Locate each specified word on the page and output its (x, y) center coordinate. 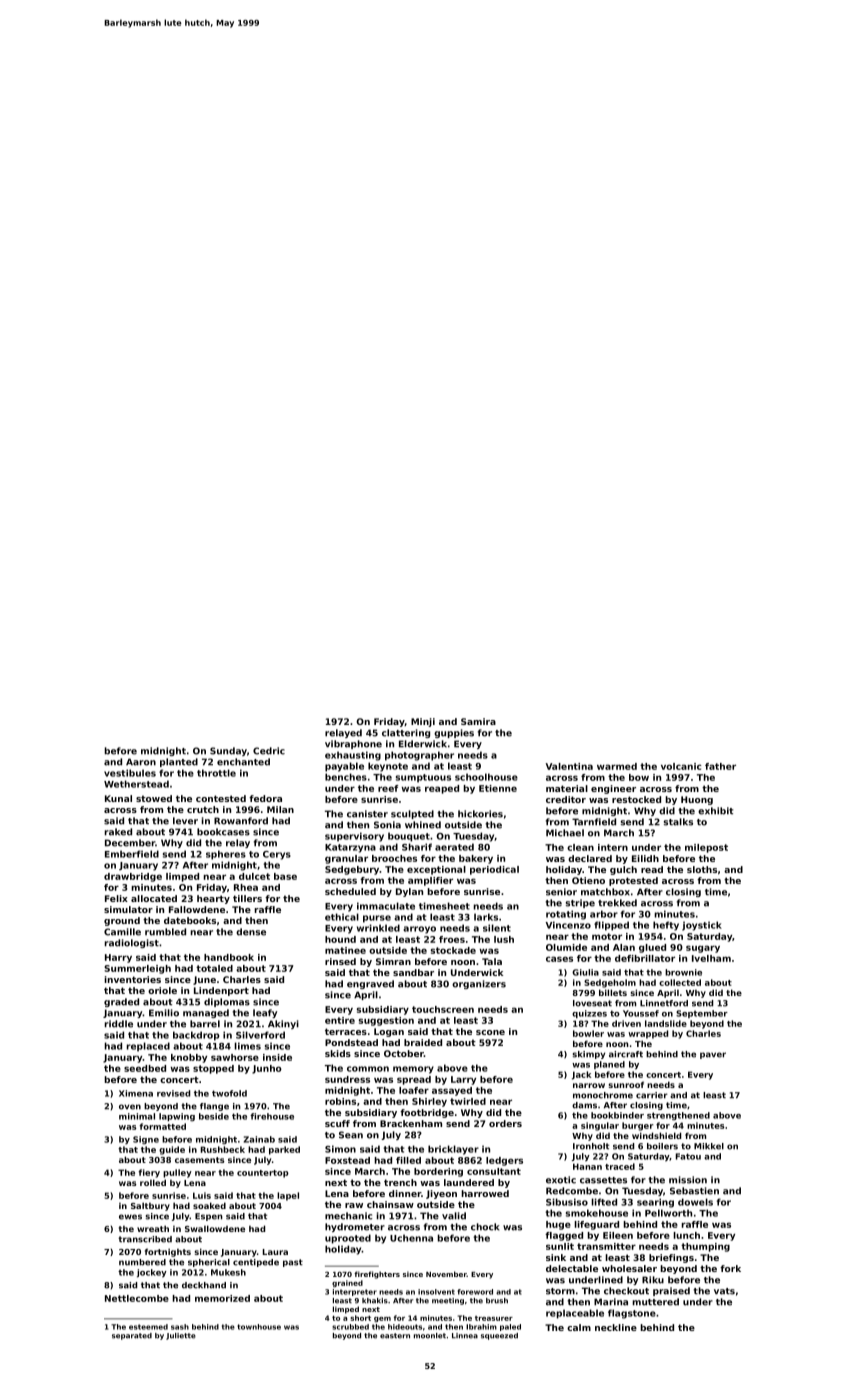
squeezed (499, 1336)
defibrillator (645, 958)
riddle (119, 1024)
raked (118, 832)
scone (490, 1032)
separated (132, 1336)
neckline (616, 1327)
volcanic (681, 766)
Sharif (417, 847)
